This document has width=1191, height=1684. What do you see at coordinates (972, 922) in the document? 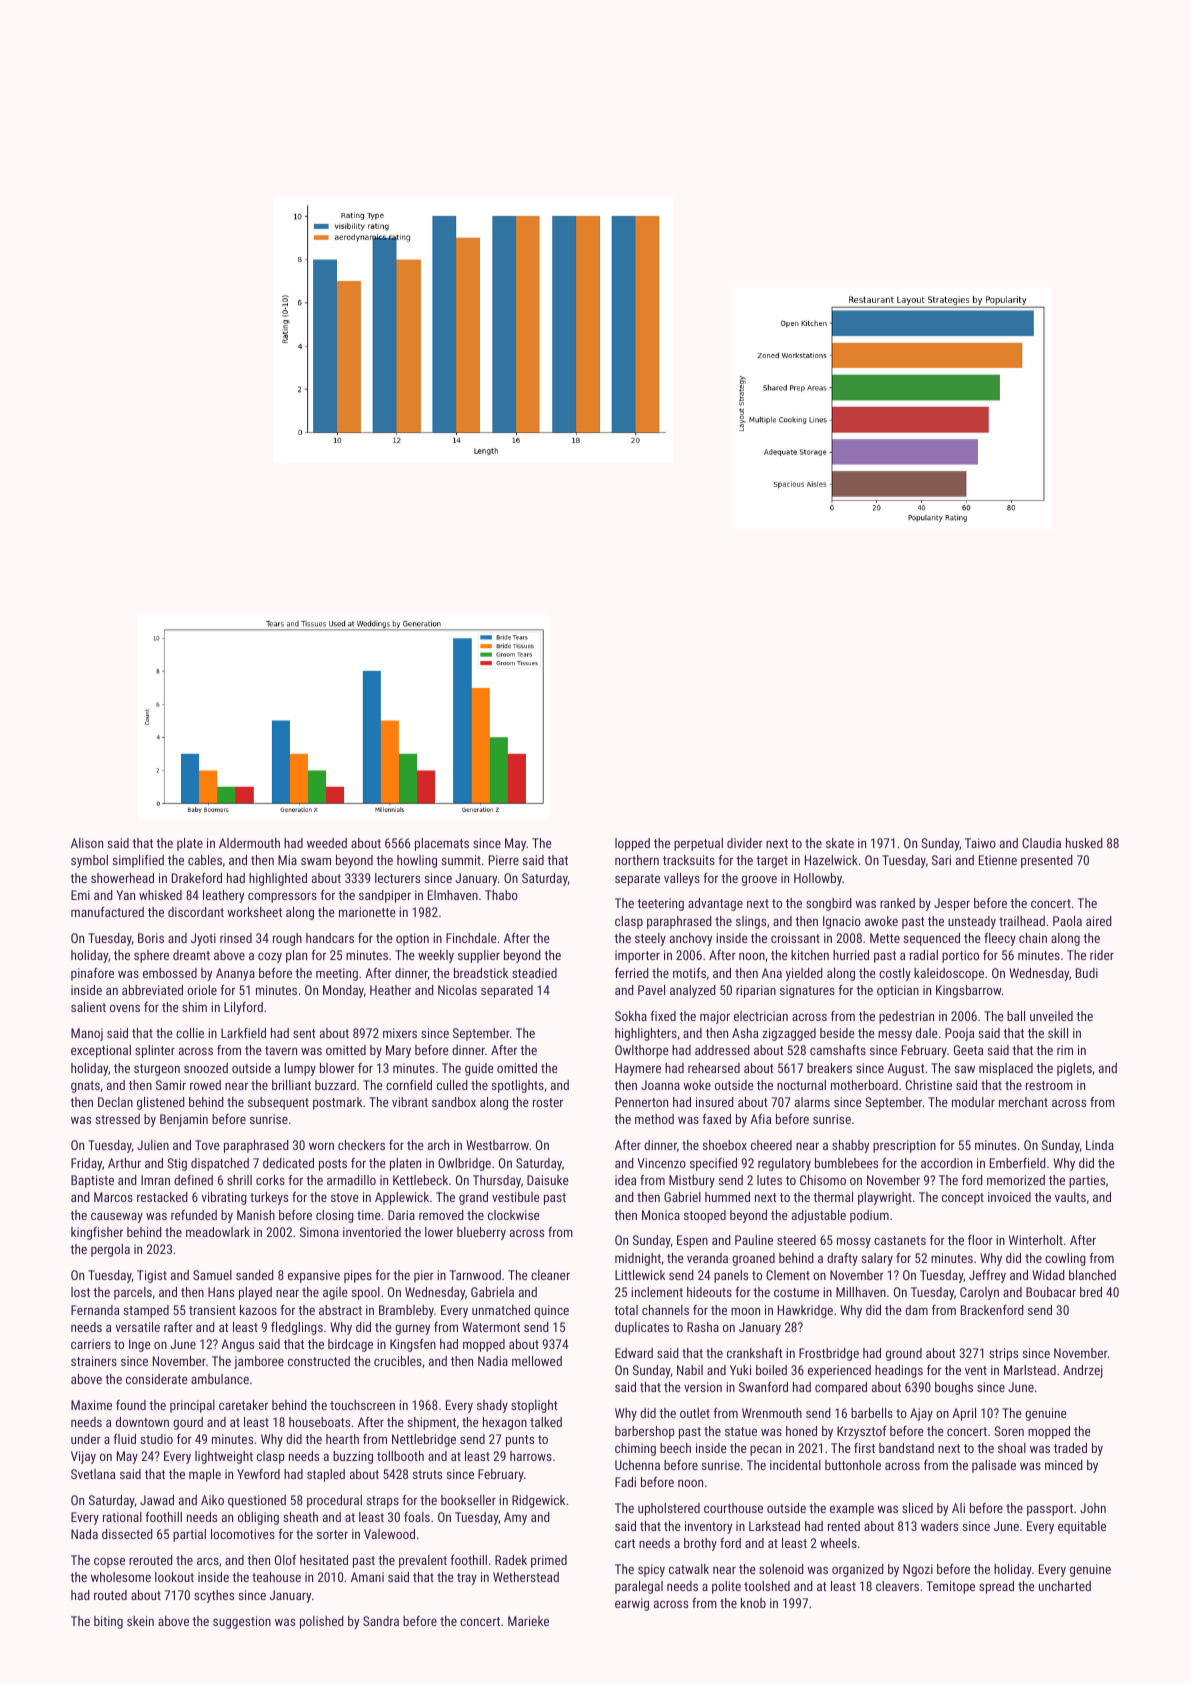
I see `unsteady` at bounding box center [972, 922].
